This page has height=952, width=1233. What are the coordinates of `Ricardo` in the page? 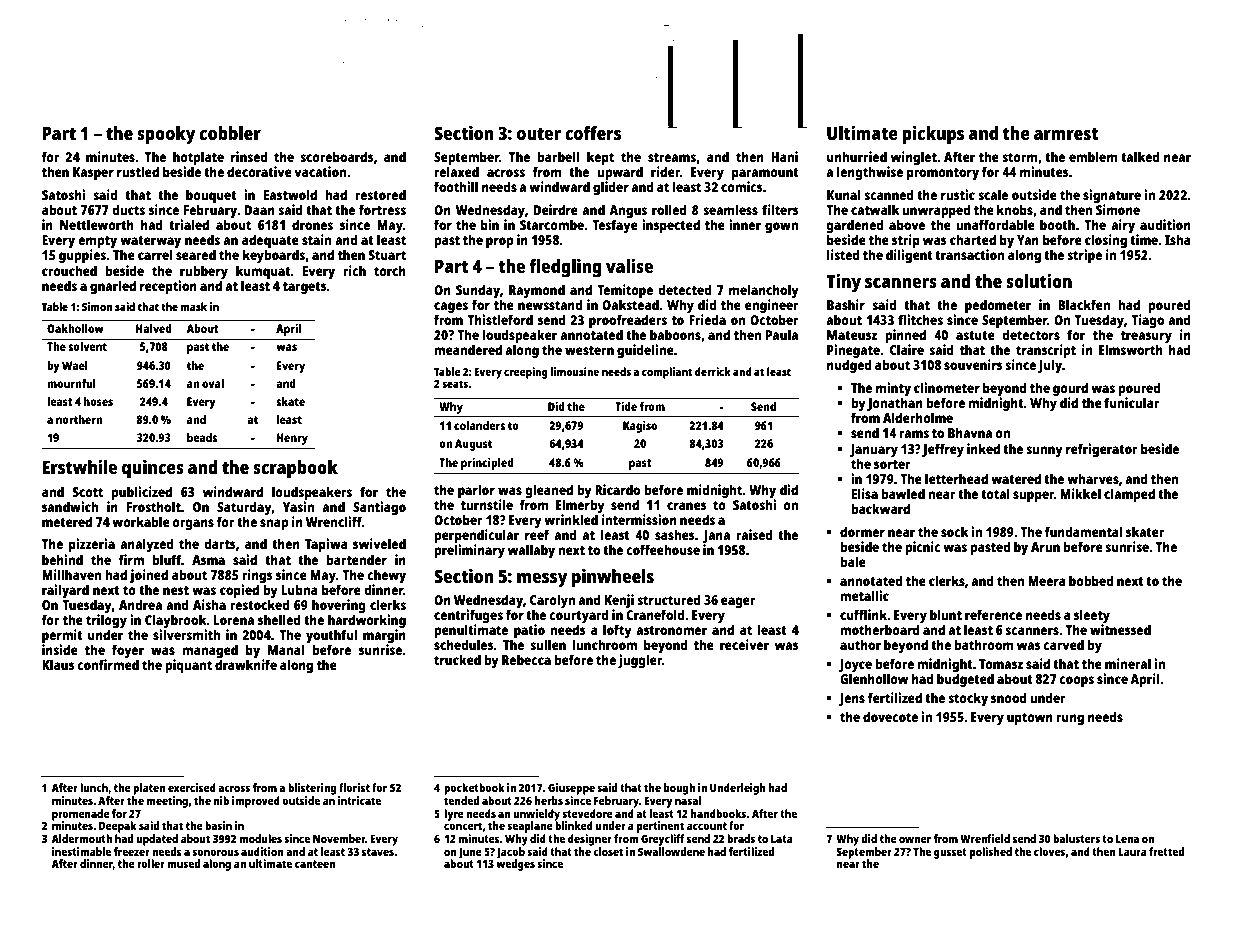 It's located at (617, 489).
